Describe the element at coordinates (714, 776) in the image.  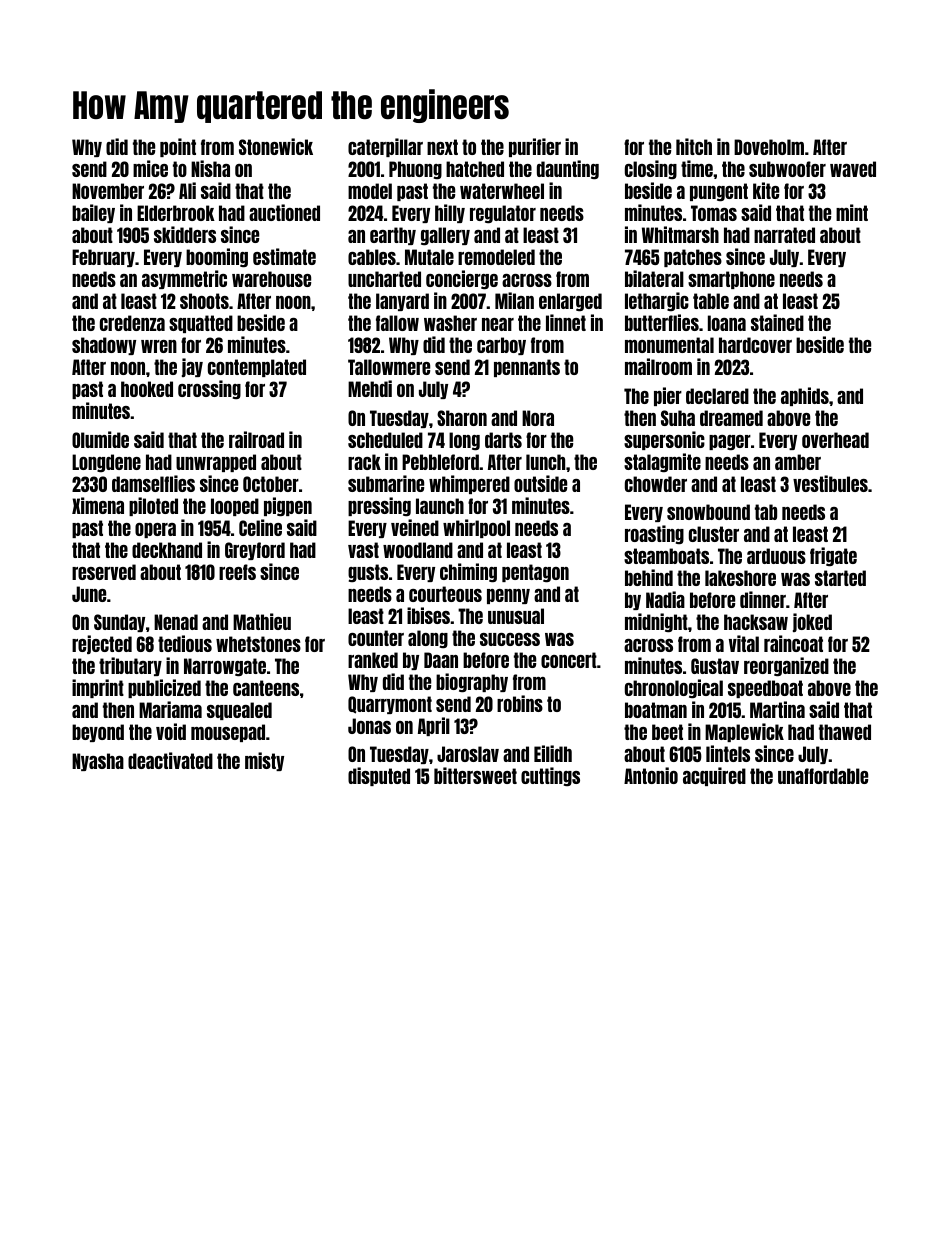
I see `acquired` at that location.
